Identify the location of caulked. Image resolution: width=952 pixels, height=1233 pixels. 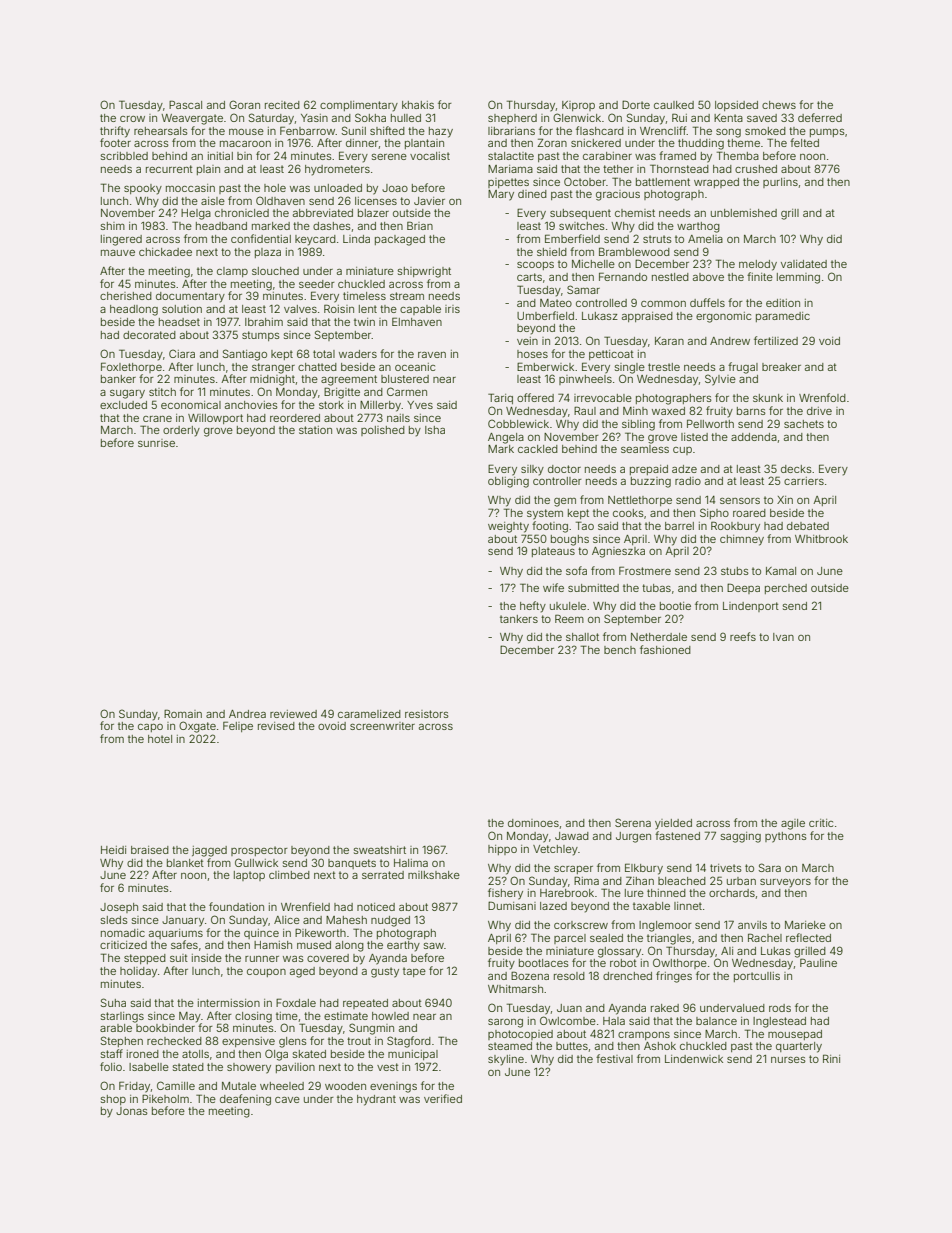
(674, 105).
